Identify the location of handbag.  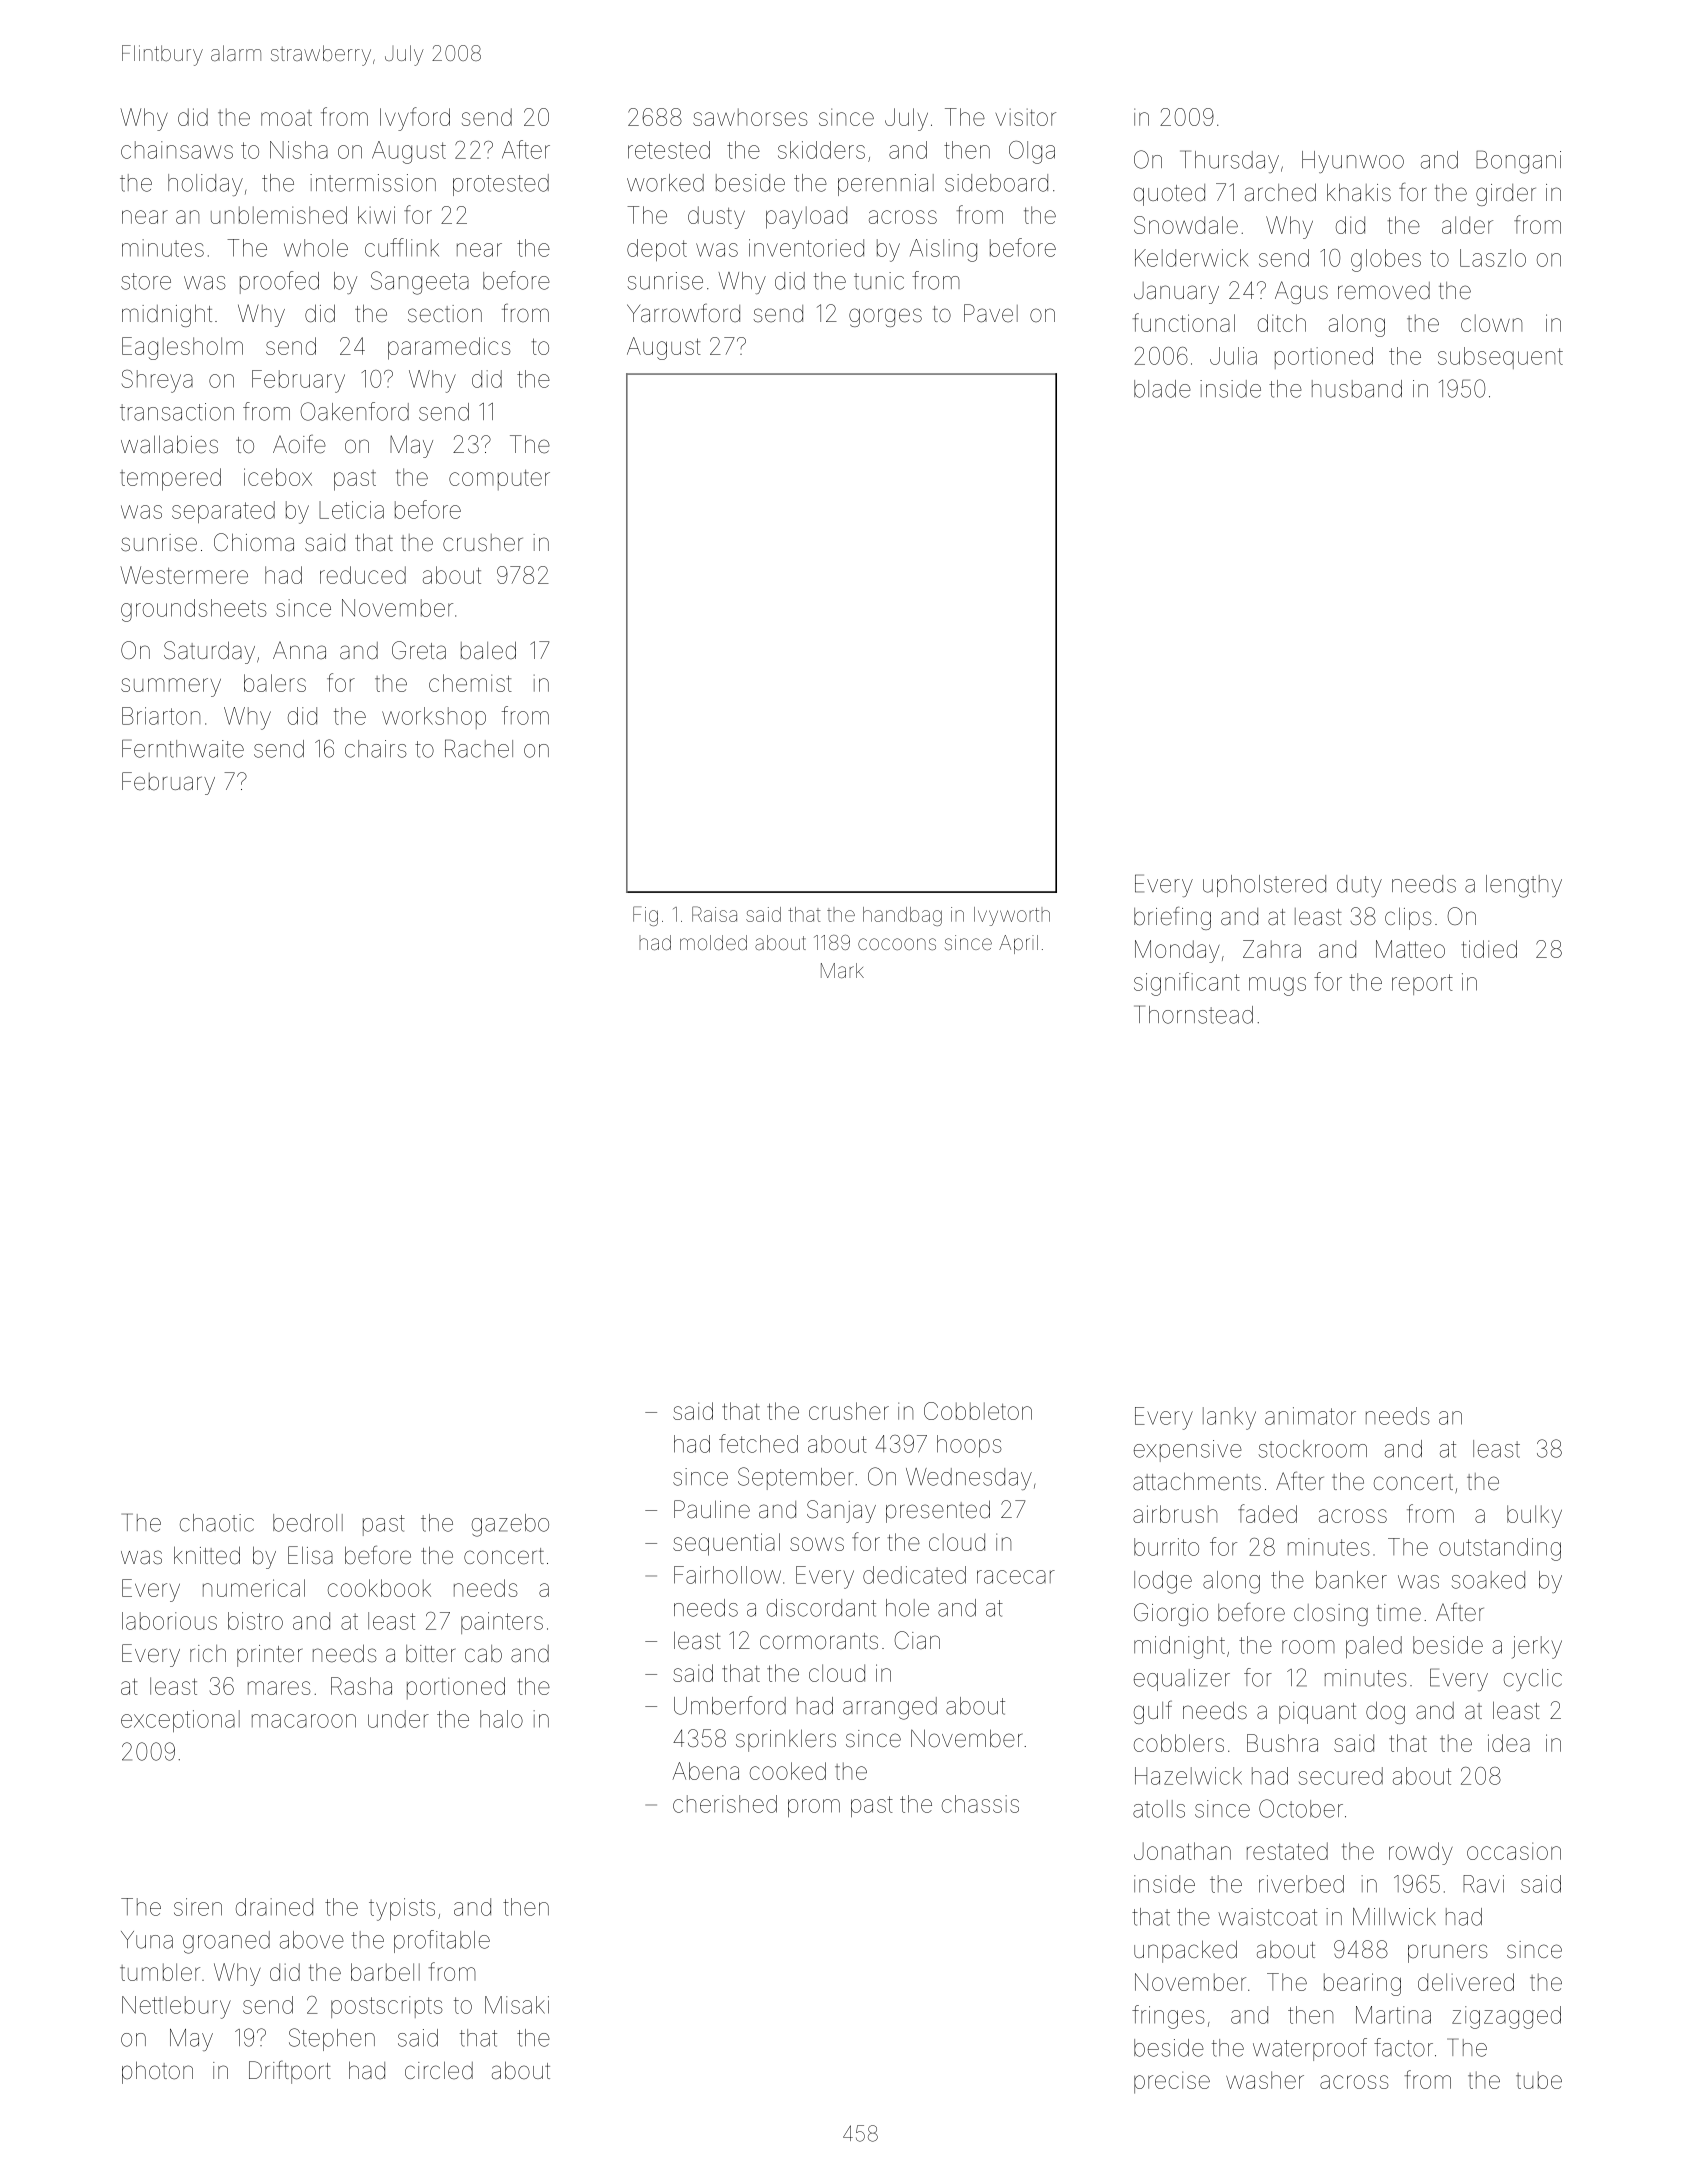
(902, 916).
